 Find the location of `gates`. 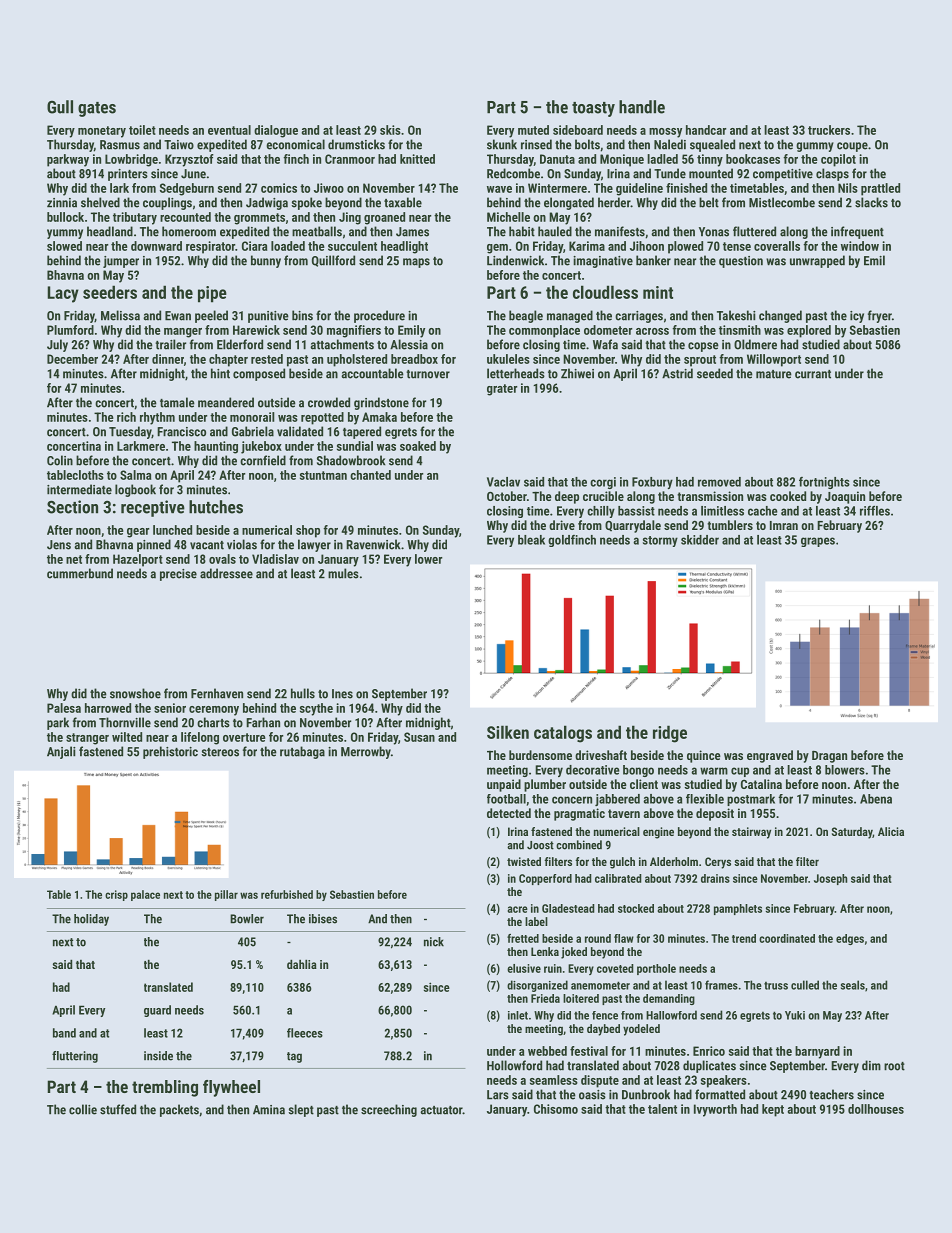

gates is located at coordinates (97, 109).
